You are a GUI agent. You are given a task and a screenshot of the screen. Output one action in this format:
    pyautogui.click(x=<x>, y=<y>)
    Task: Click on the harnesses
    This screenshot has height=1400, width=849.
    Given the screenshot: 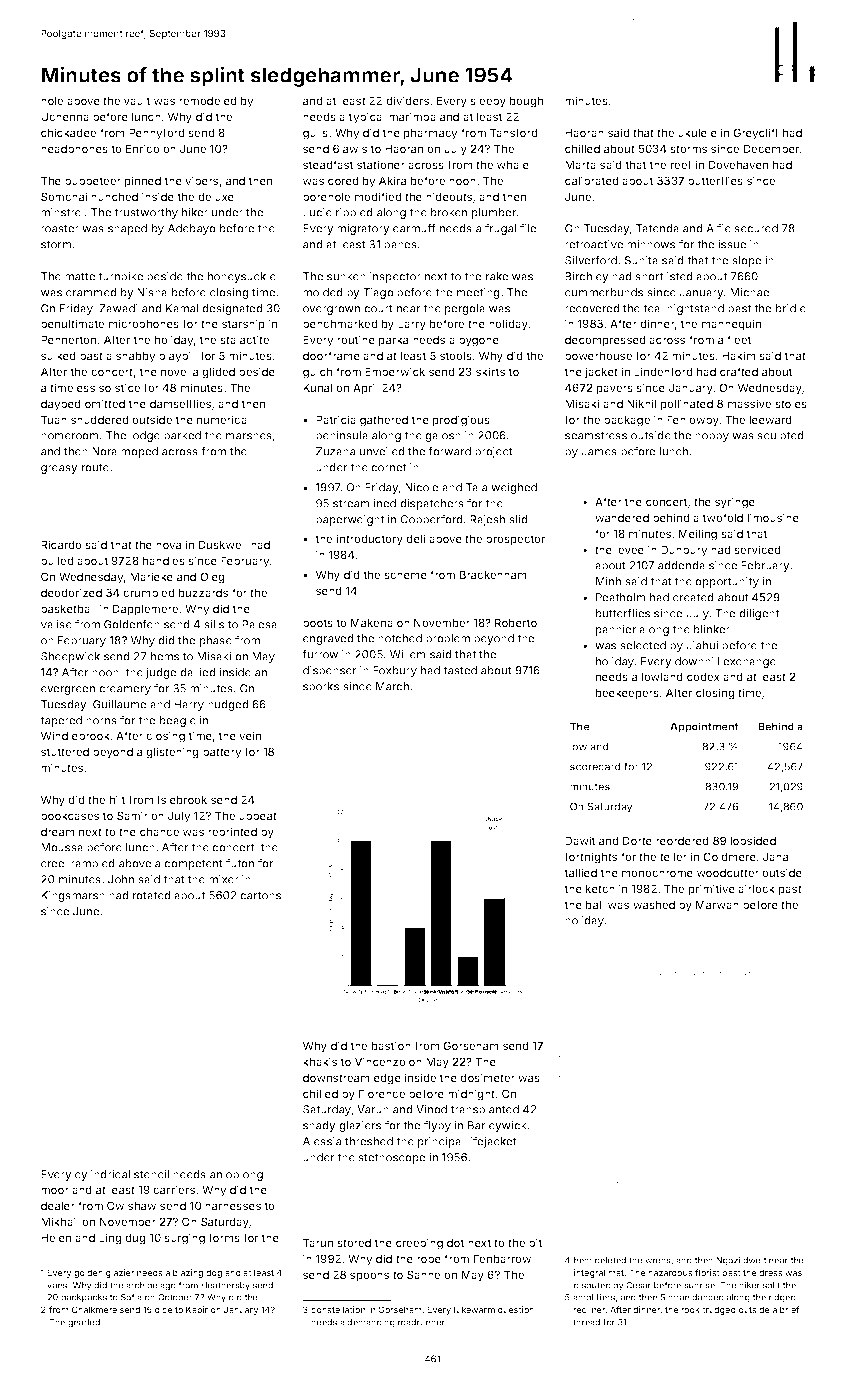 What is the action you would take?
    pyautogui.click(x=233, y=1205)
